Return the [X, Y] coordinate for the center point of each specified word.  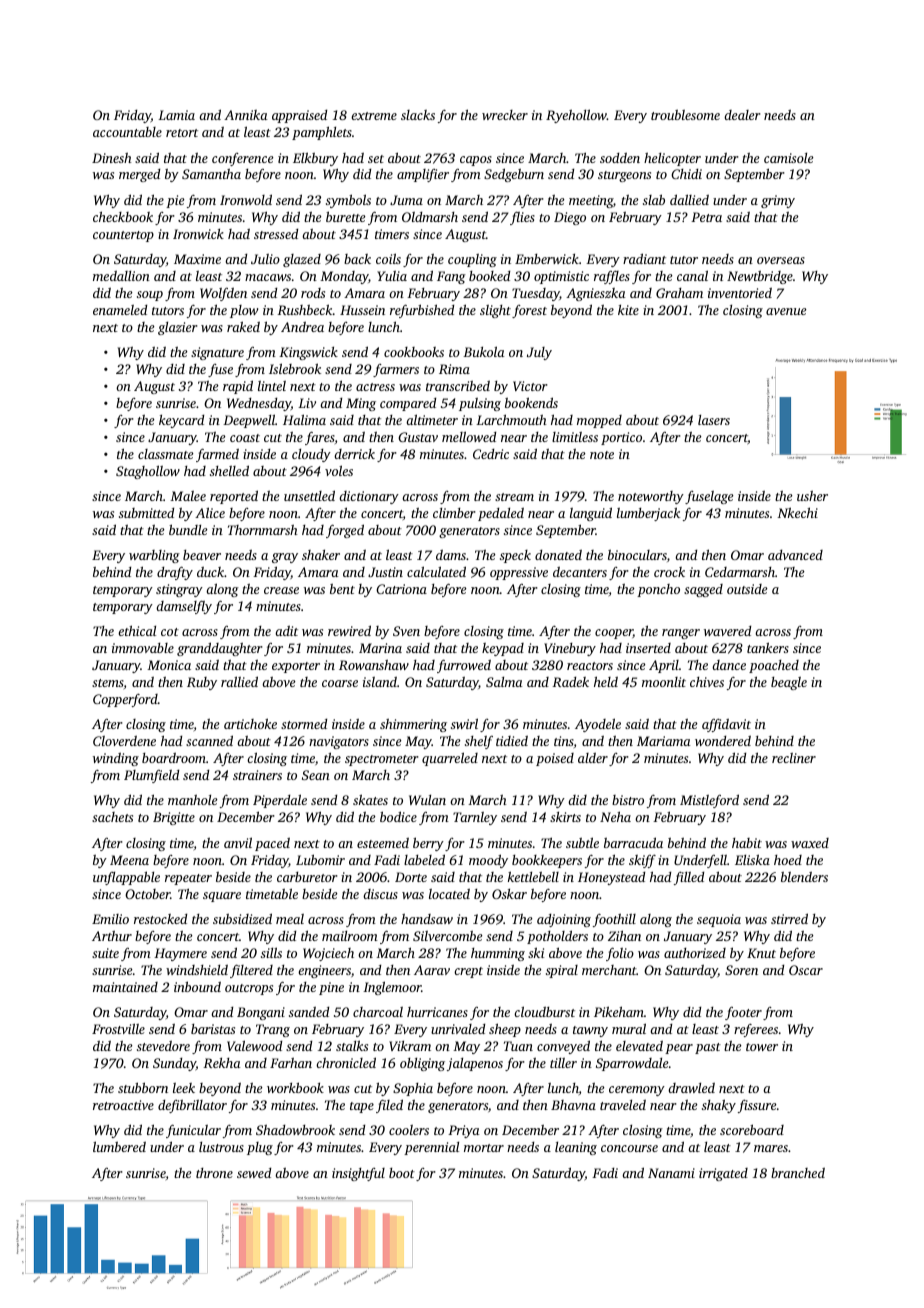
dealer [742, 115]
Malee [188, 496]
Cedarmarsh [740, 572]
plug [260, 1148]
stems [108, 683]
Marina [380, 648]
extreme [374, 116]
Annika [246, 115]
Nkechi [797, 512]
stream [514, 497]
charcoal [378, 1012]
